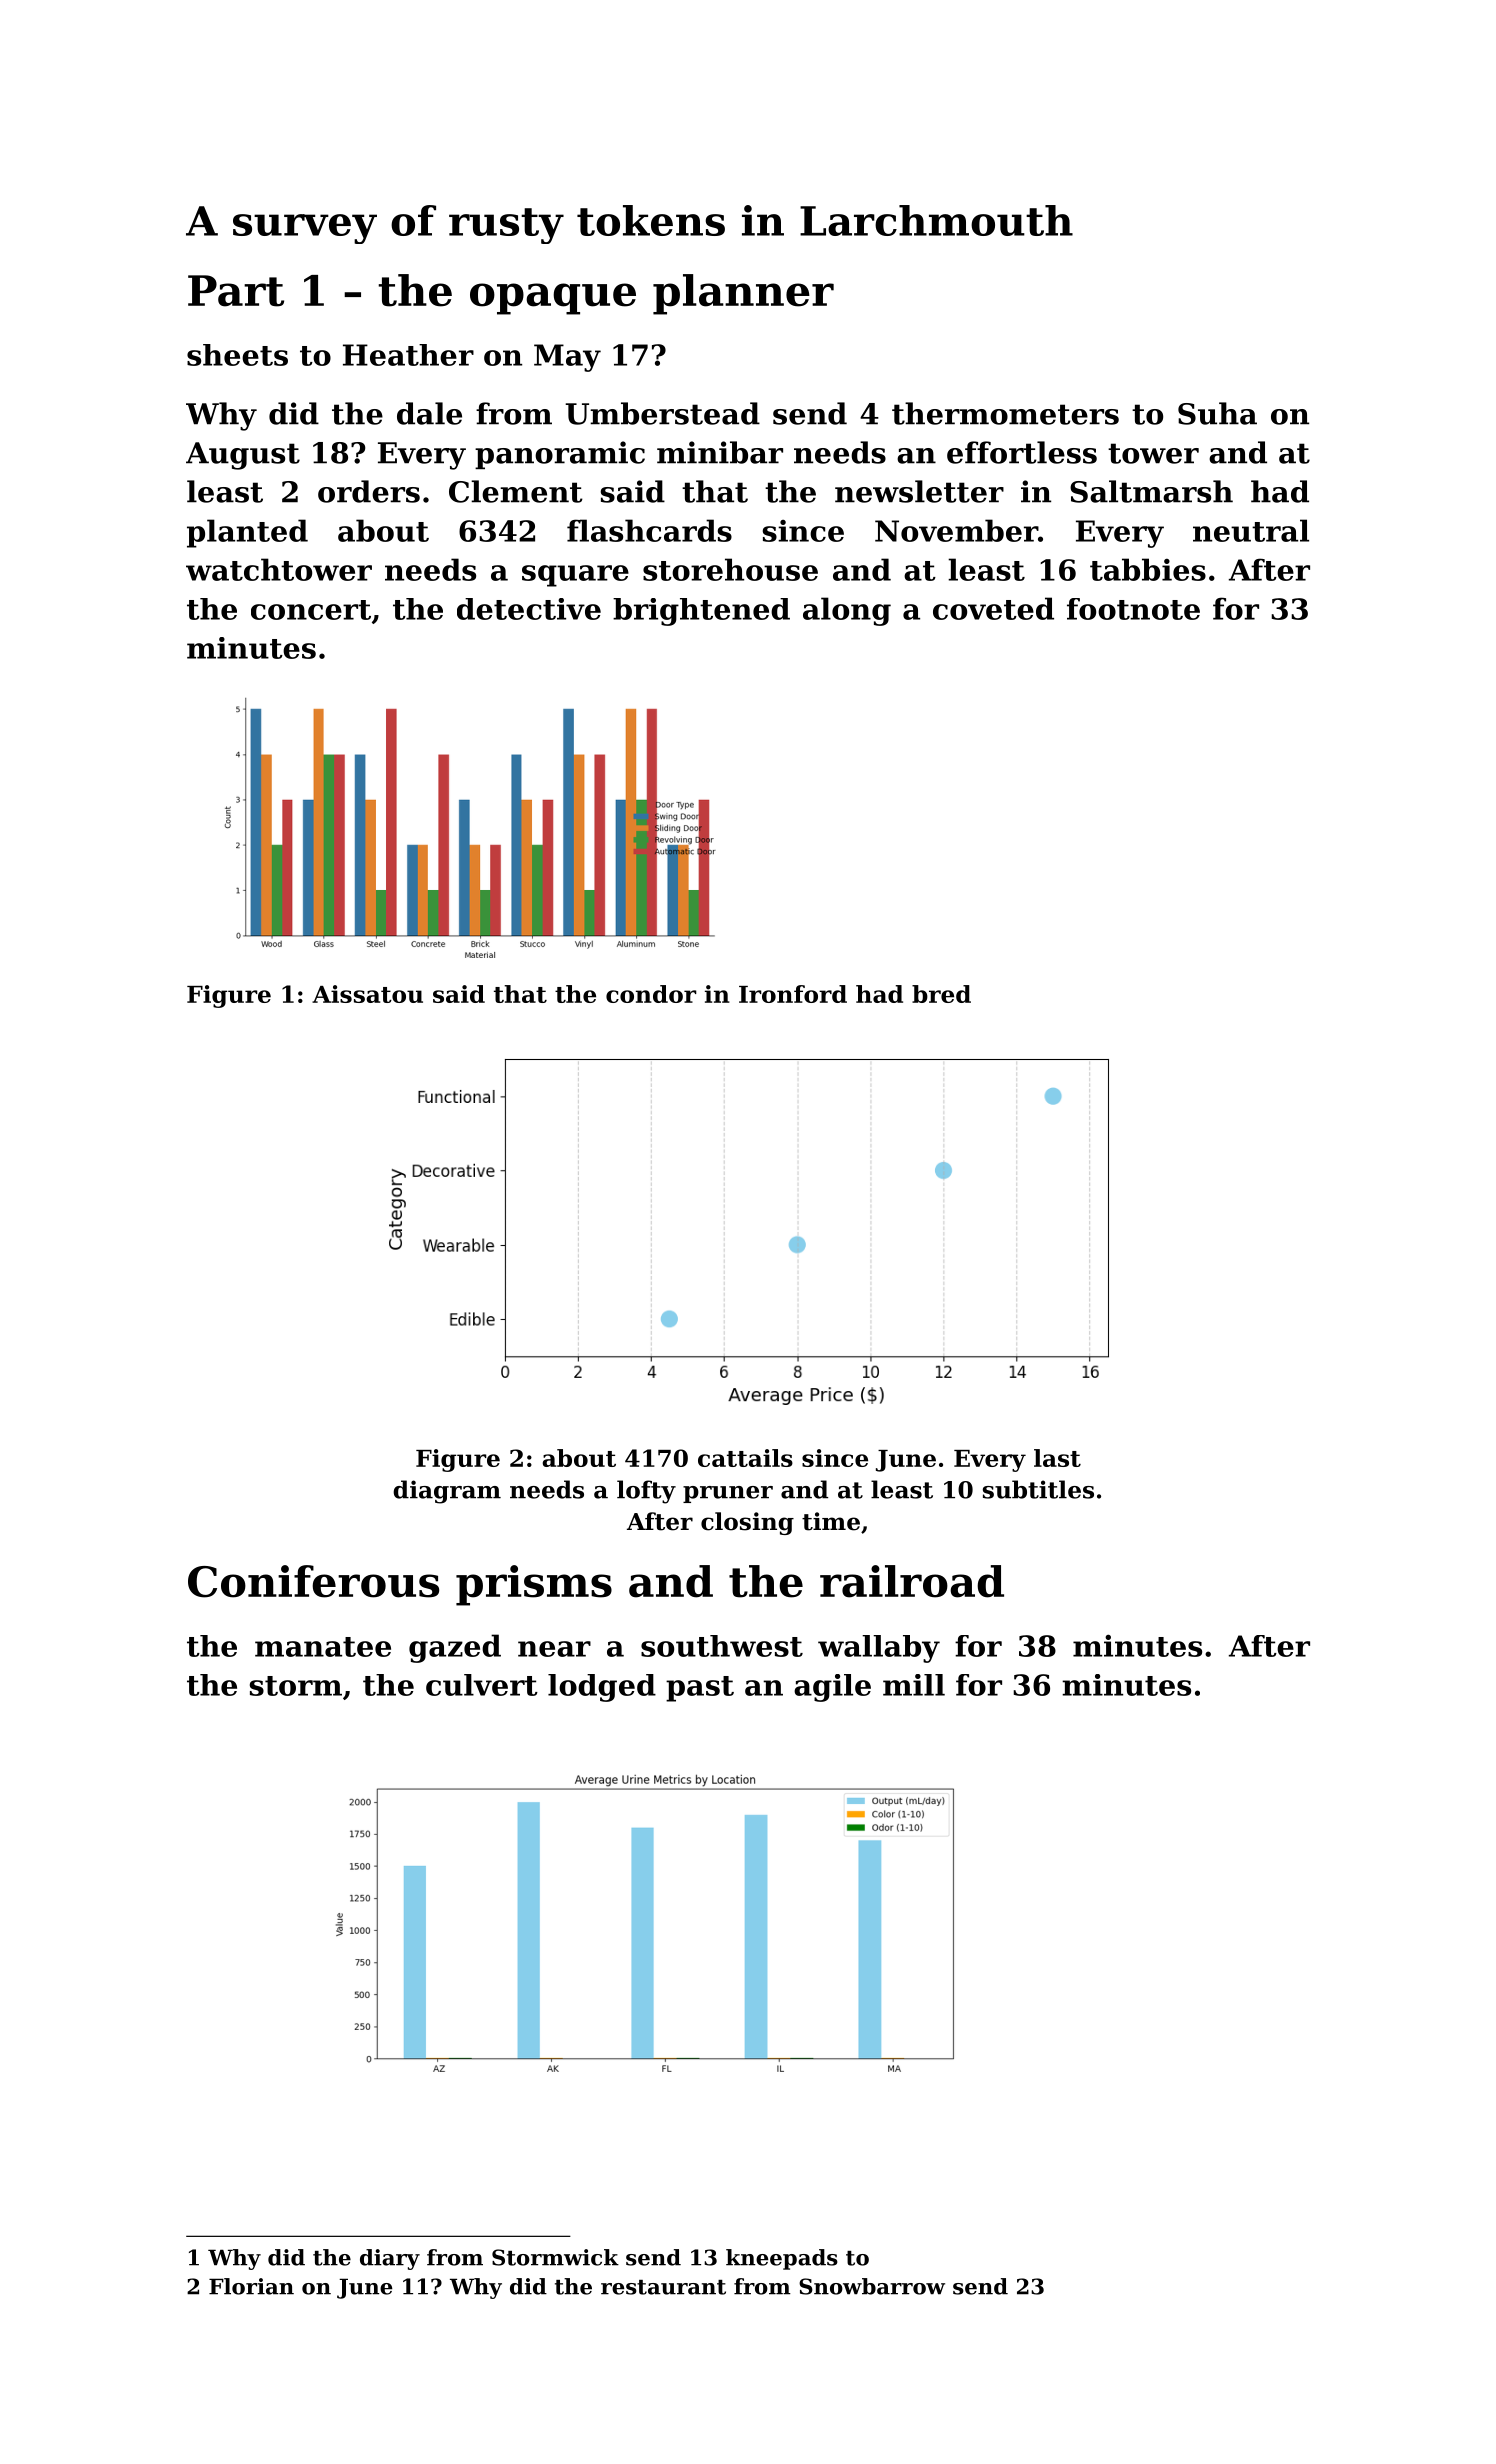 The width and height of the screenshot is (1496, 2464). Describe the element at coordinates (553, 299) in the screenshot. I see `opaque` at that location.
